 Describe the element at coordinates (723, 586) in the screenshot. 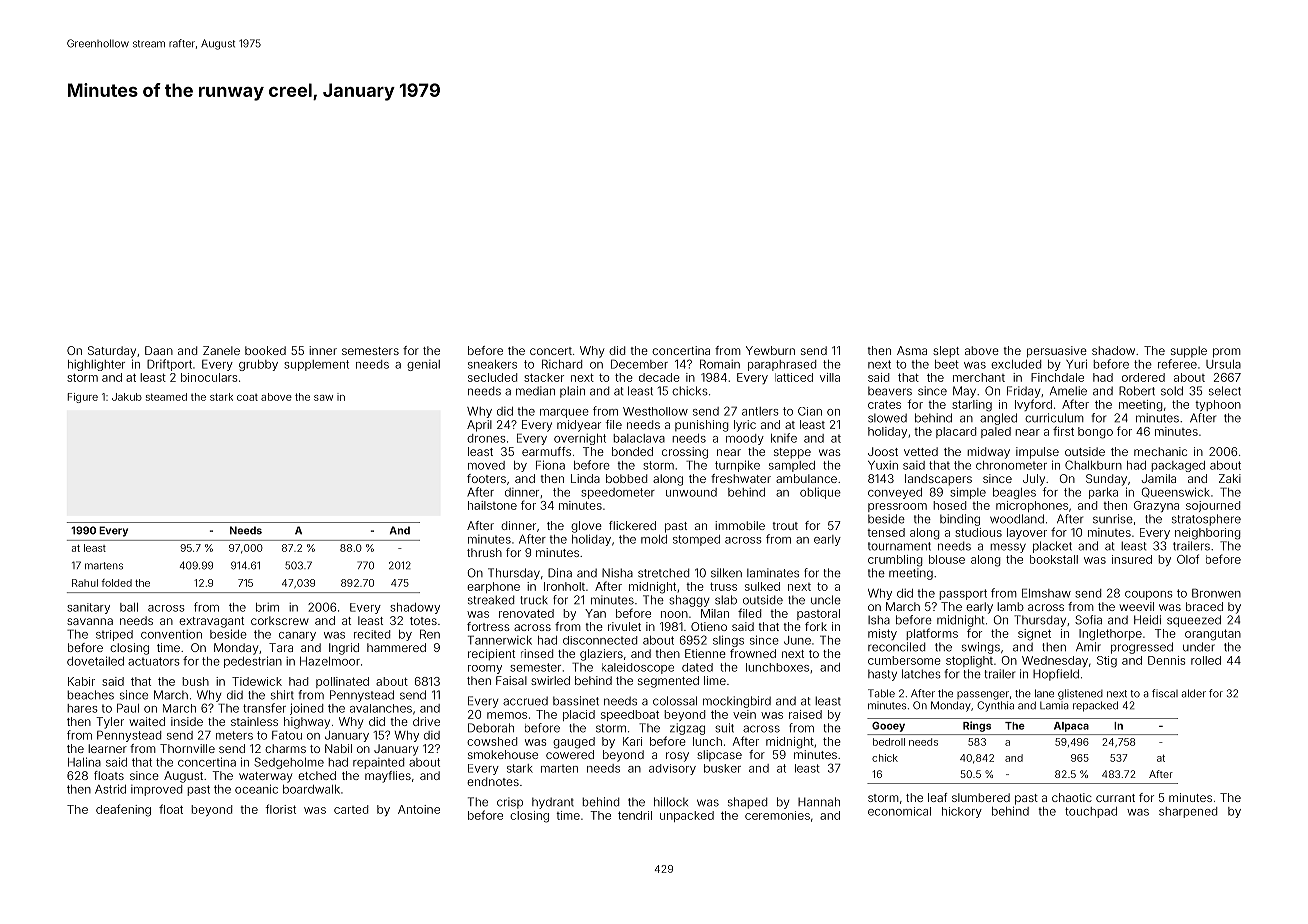

I see `truss` at that location.
